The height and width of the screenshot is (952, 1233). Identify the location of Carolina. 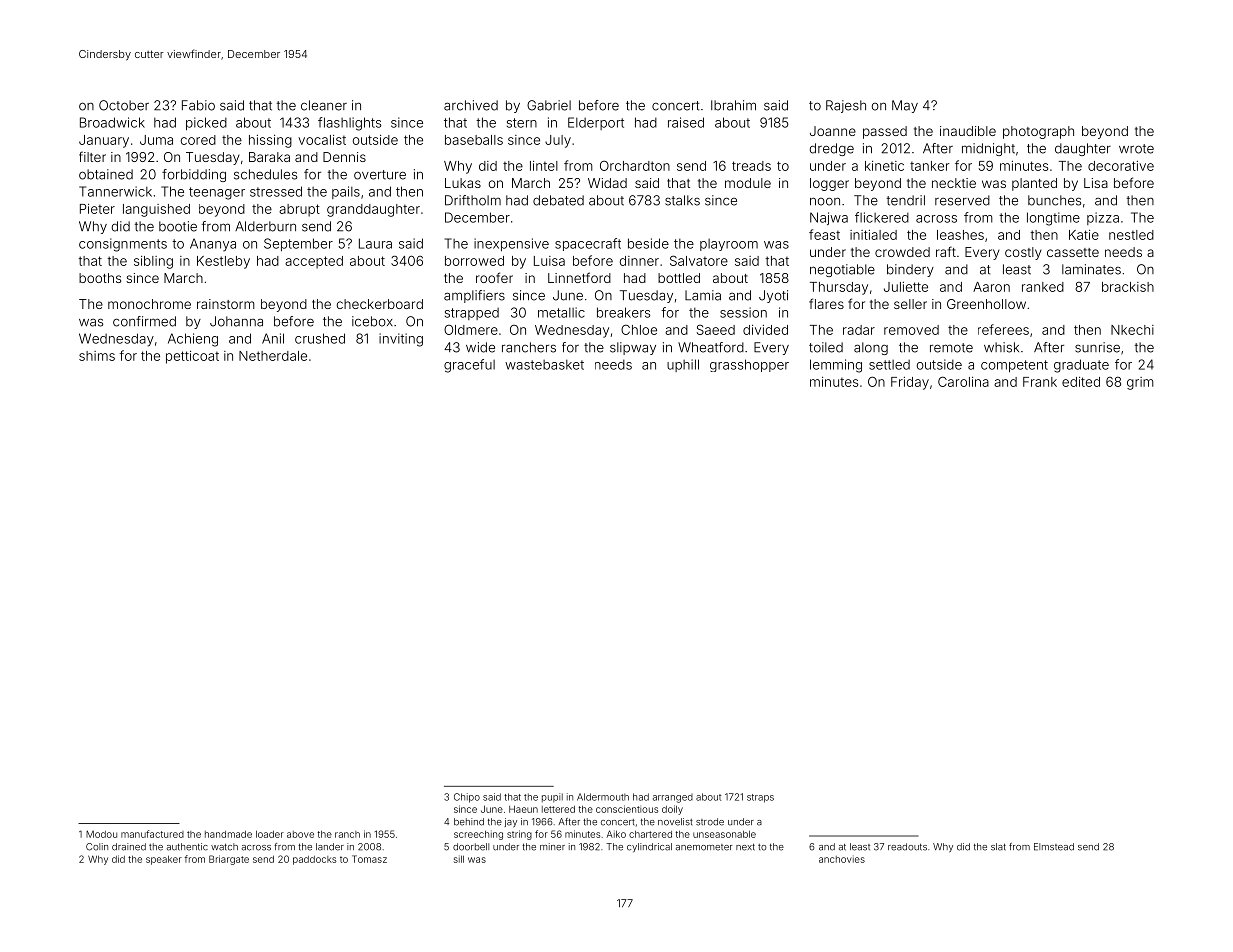
(963, 381).
